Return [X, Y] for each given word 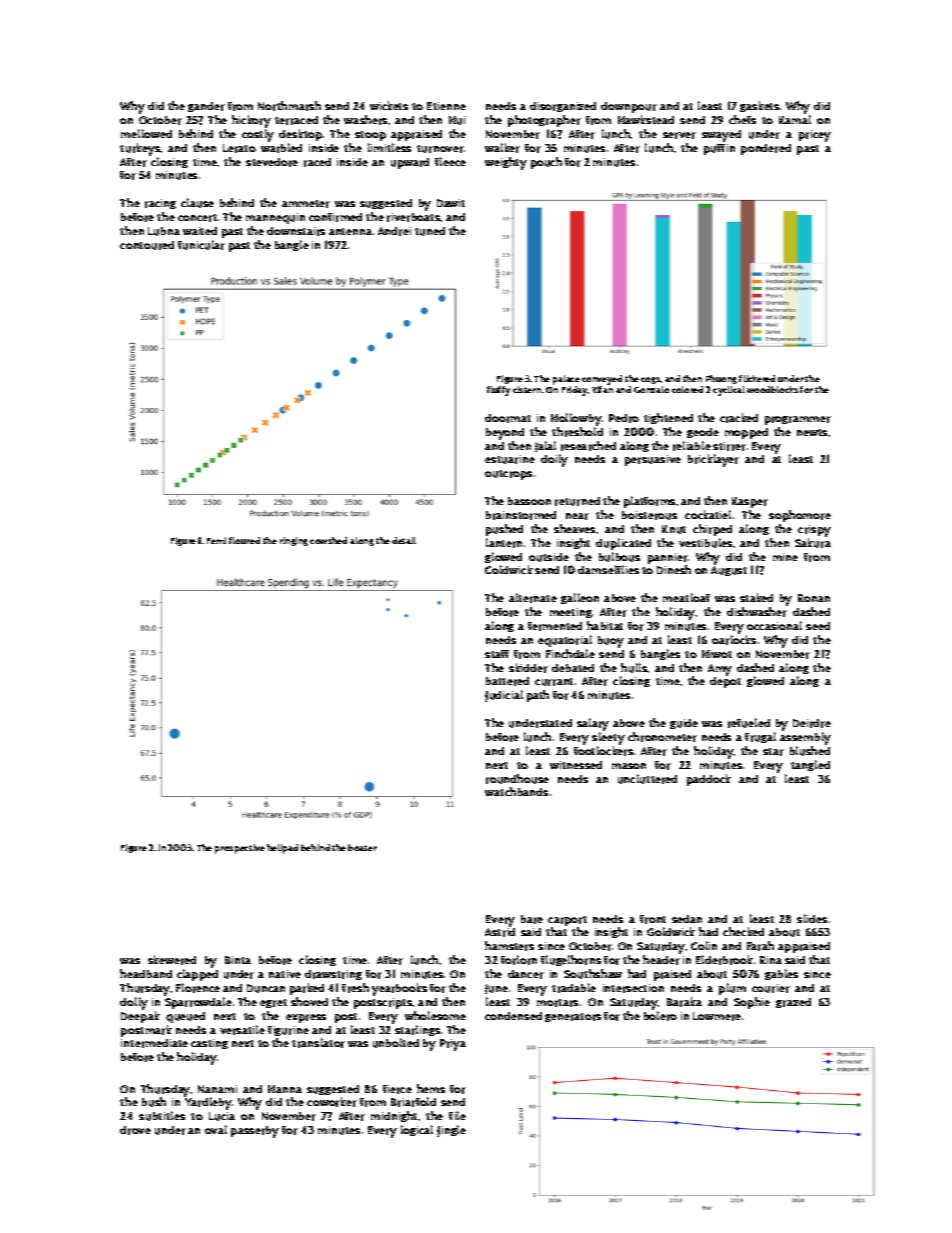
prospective [240, 849]
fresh [355, 988]
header [661, 960]
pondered [766, 149]
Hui [457, 120]
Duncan [266, 988]
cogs [651, 380]
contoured [147, 245]
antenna [350, 231]
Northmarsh [289, 106]
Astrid [500, 932]
